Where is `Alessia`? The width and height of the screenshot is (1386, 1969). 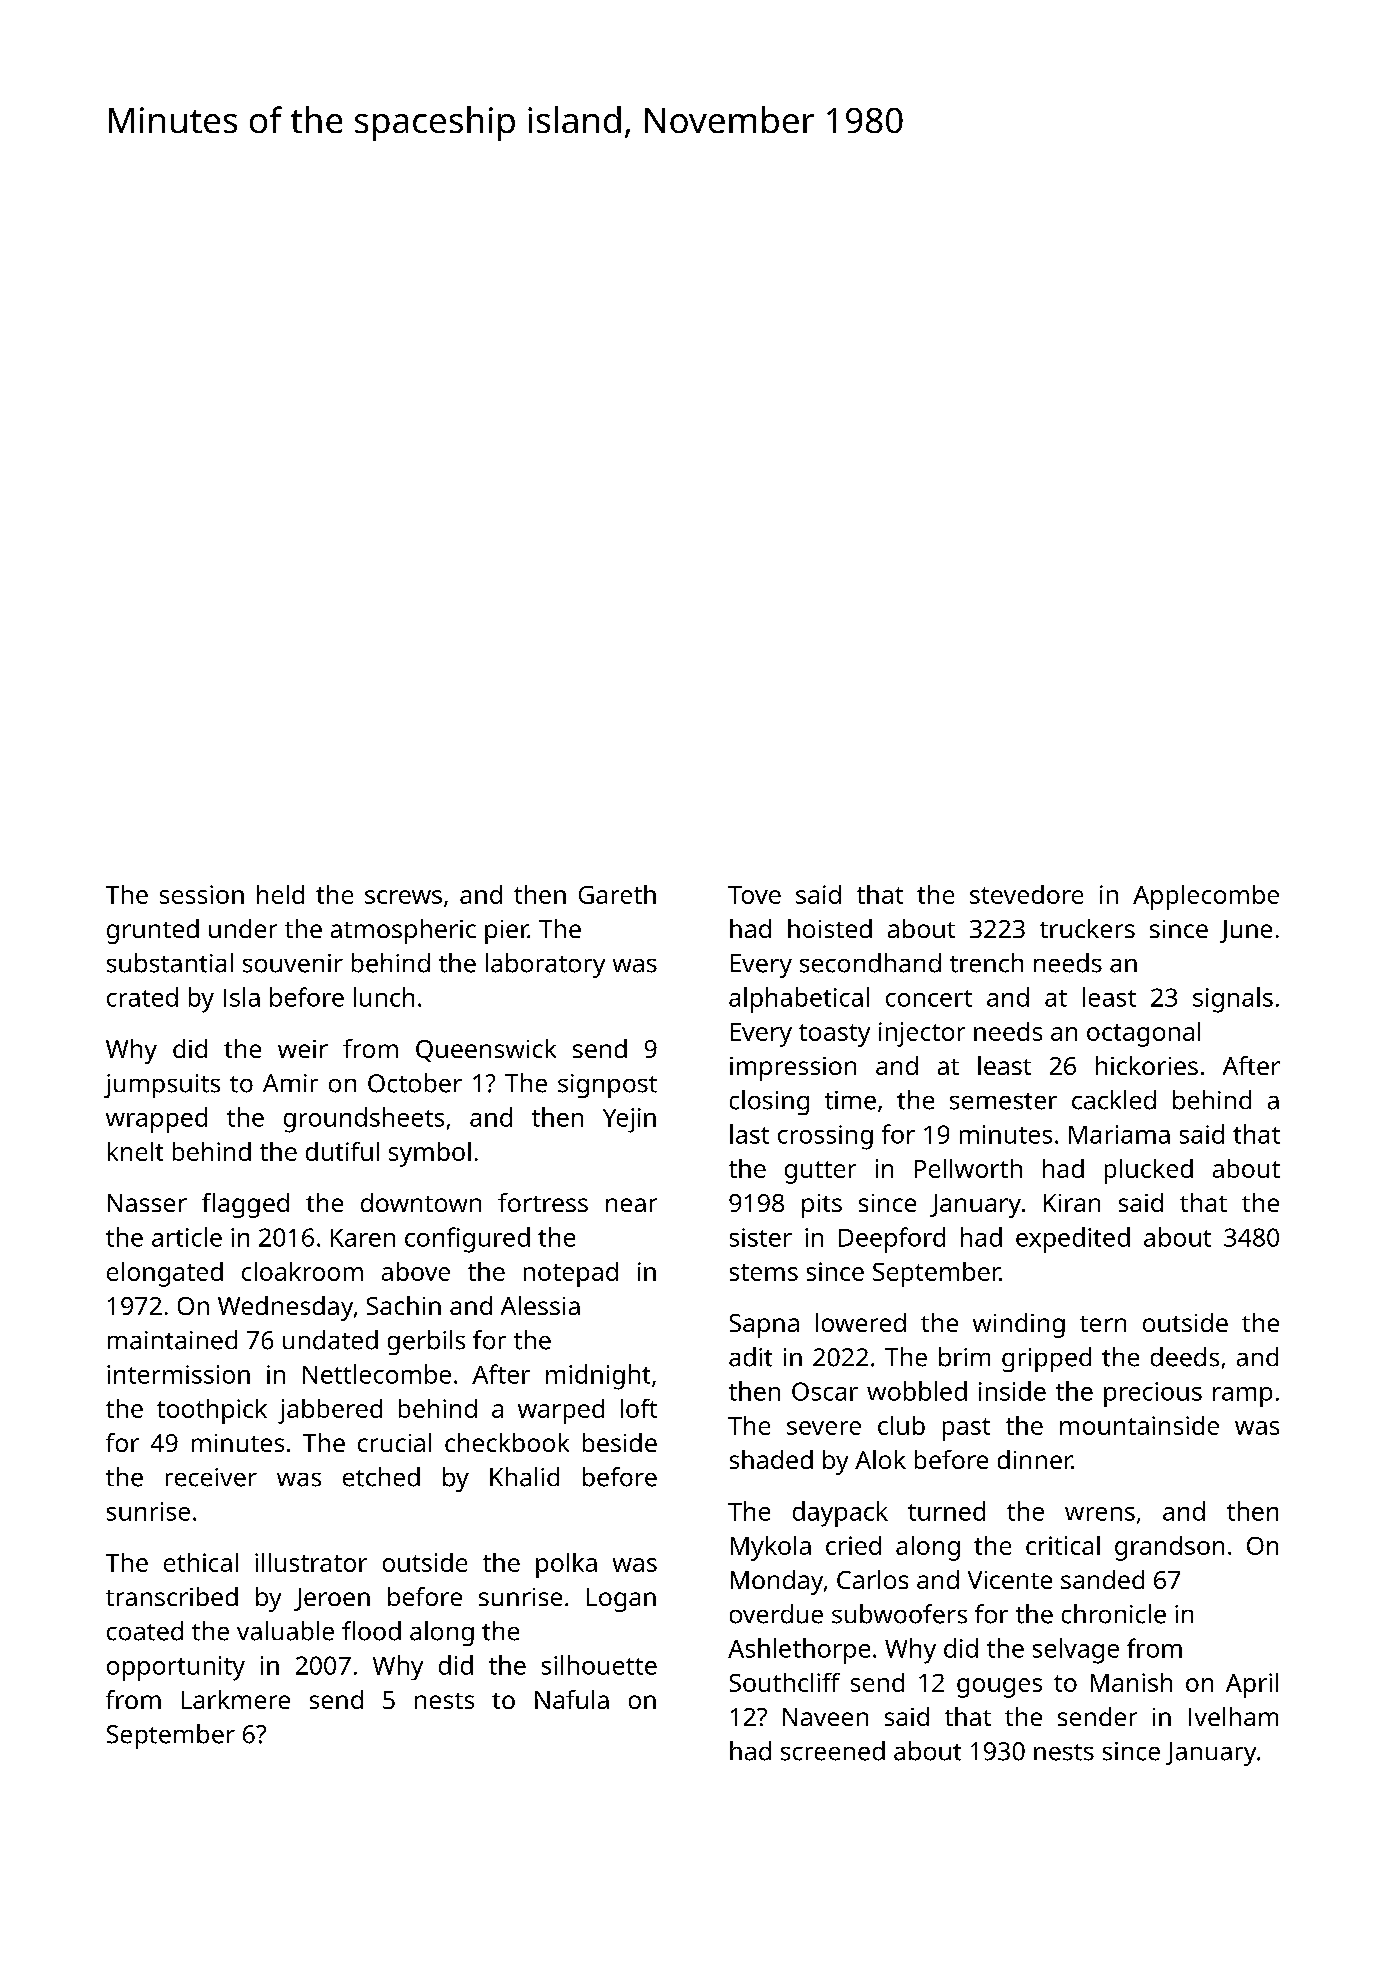
Alessia is located at coordinates (540, 1305).
